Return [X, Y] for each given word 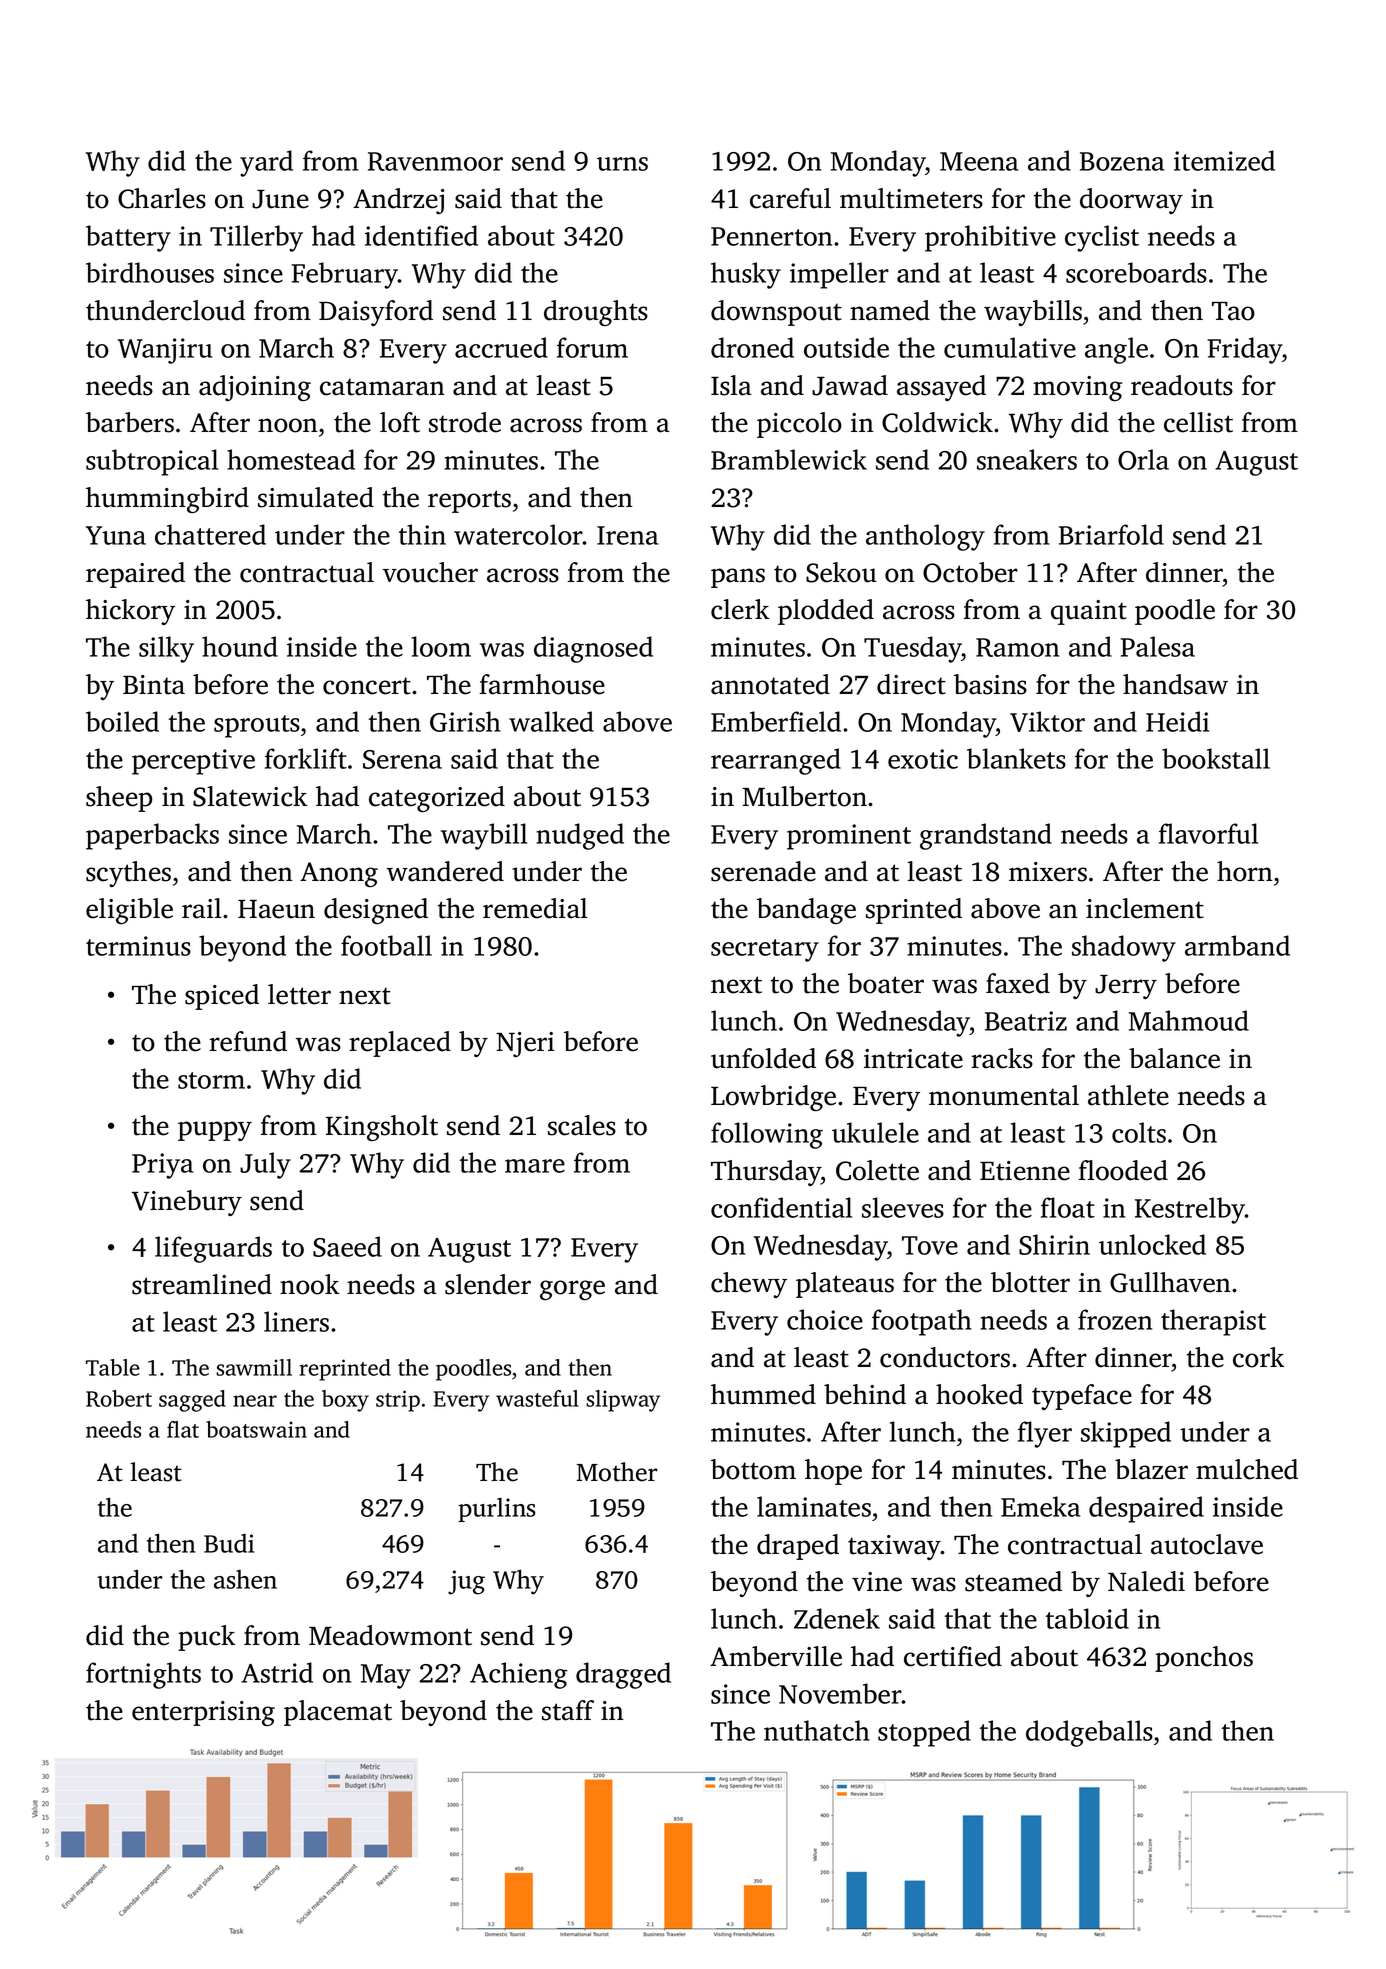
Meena [979, 161]
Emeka [1040, 1506]
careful [790, 198]
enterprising [203, 1713]
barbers [130, 422]
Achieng [519, 1675]
